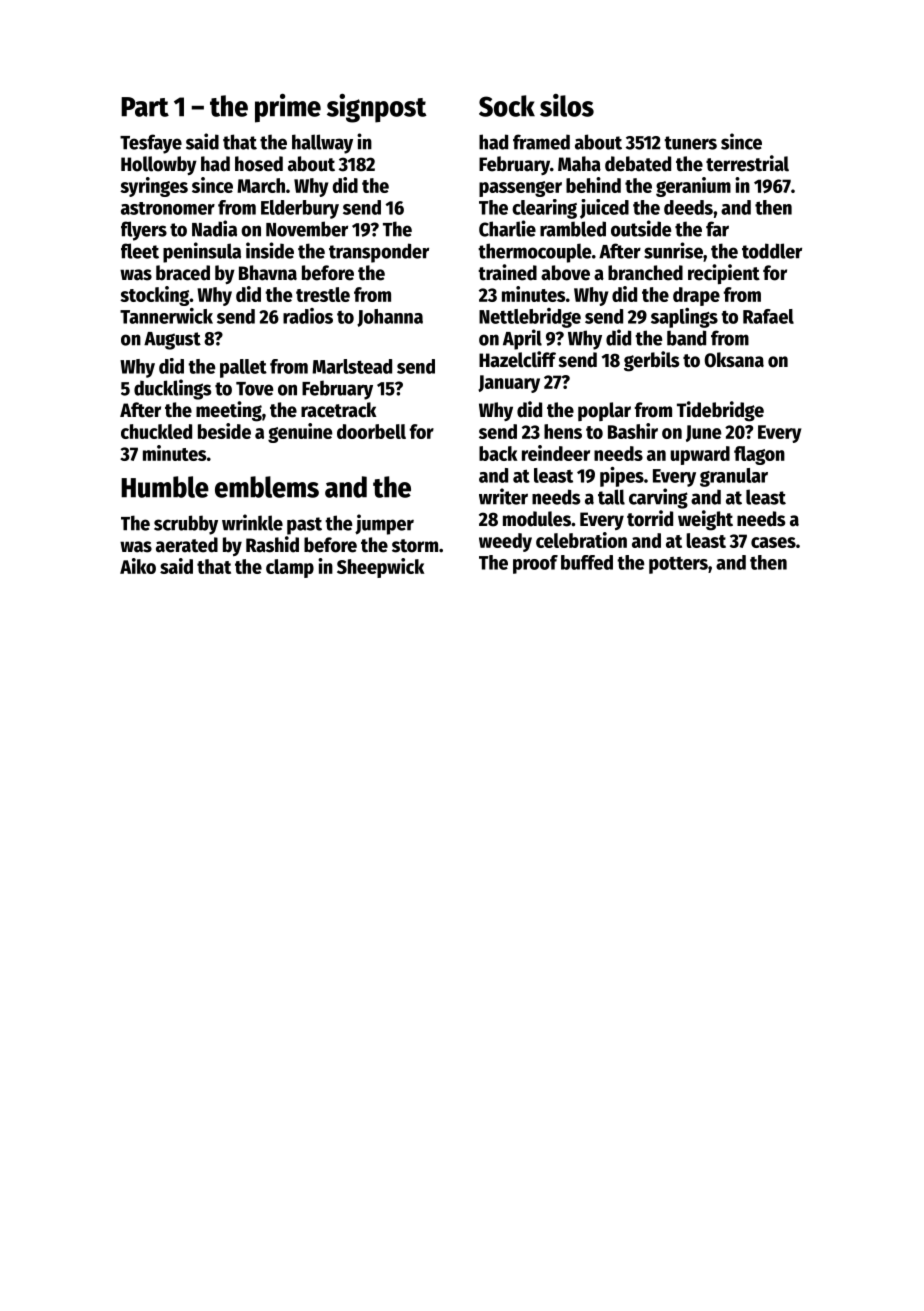 The height and width of the screenshot is (1311, 924). What do you see at coordinates (379, 253) in the screenshot?
I see `transponder` at bounding box center [379, 253].
